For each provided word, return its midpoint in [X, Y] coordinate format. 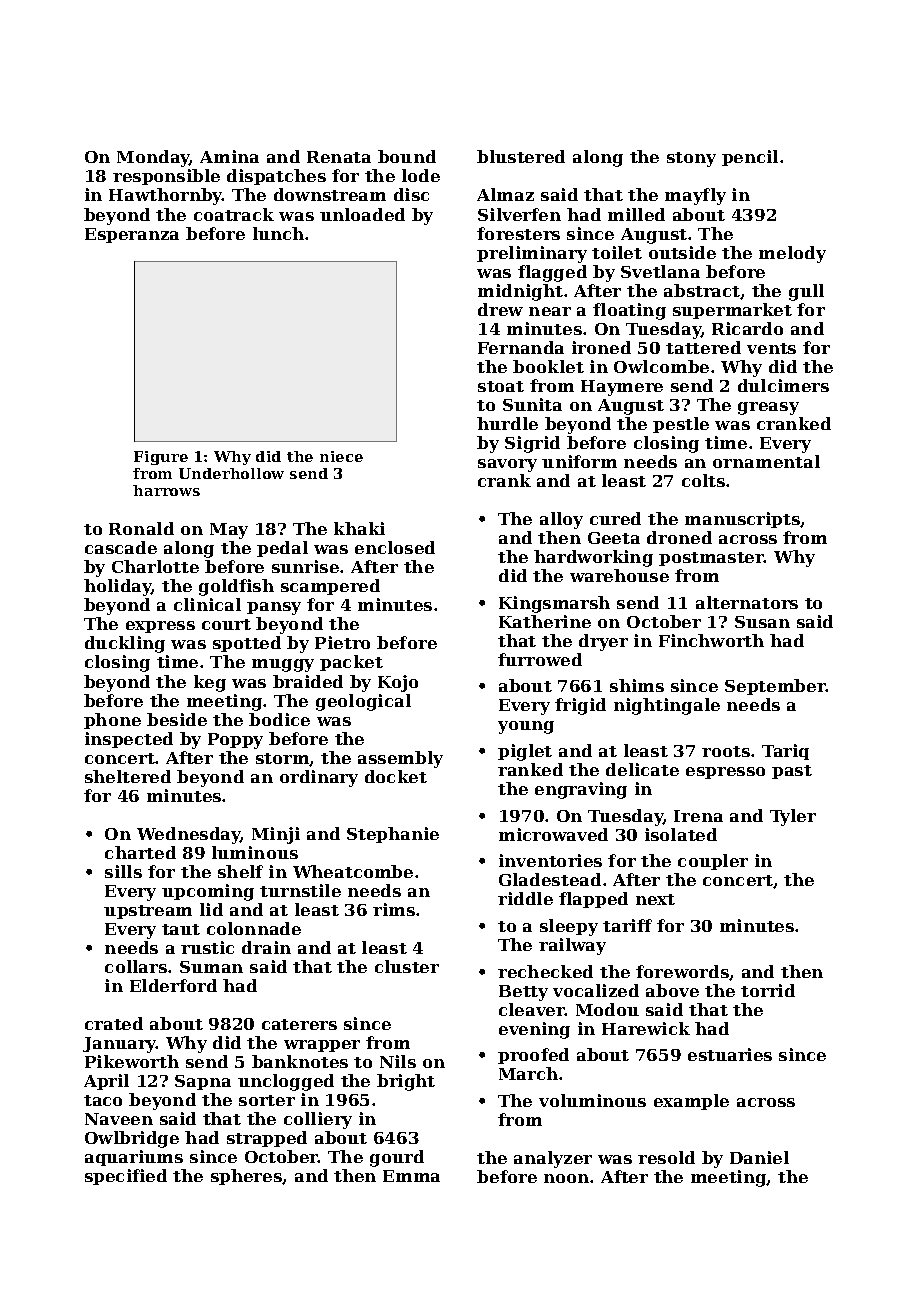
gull [806, 292]
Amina [229, 156]
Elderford [173, 985]
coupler [713, 862]
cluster [407, 966]
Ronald [141, 528]
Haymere [622, 388]
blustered [521, 156]
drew [500, 309]
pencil [750, 158]
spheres [246, 1177]
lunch [278, 233]
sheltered [128, 776]
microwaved [553, 834]
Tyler [793, 817]
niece [341, 456]
